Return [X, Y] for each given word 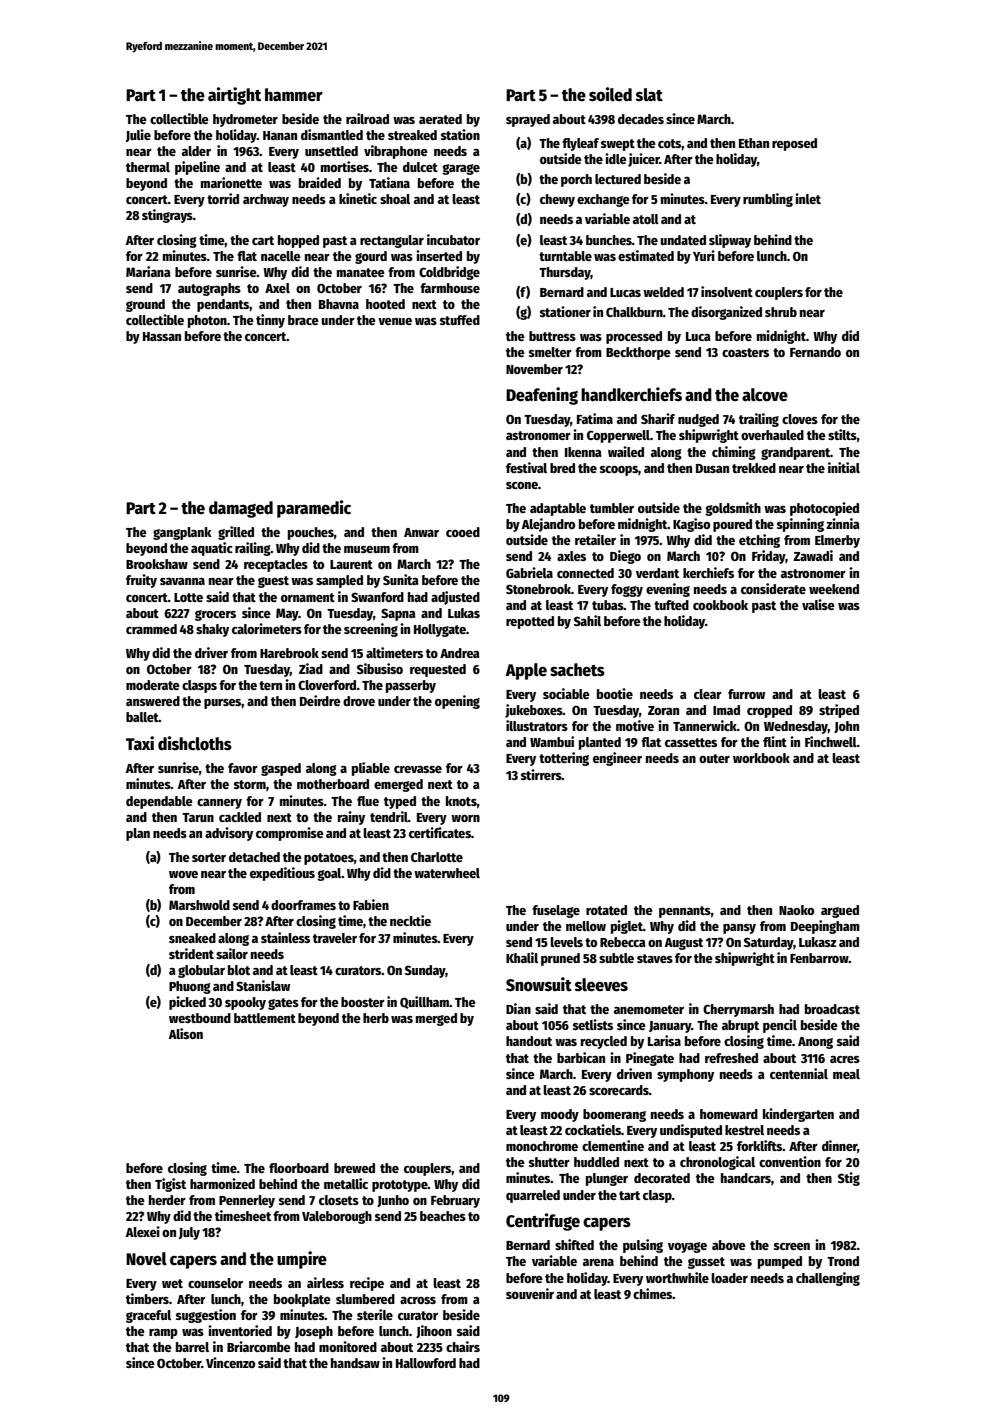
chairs [463, 1346]
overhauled [772, 435]
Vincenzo [230, 1362]
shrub [781, 312]
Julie [138, 135]
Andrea [460, 653]
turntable [565, 256]
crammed [151, 629]
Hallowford [426, 1363]
